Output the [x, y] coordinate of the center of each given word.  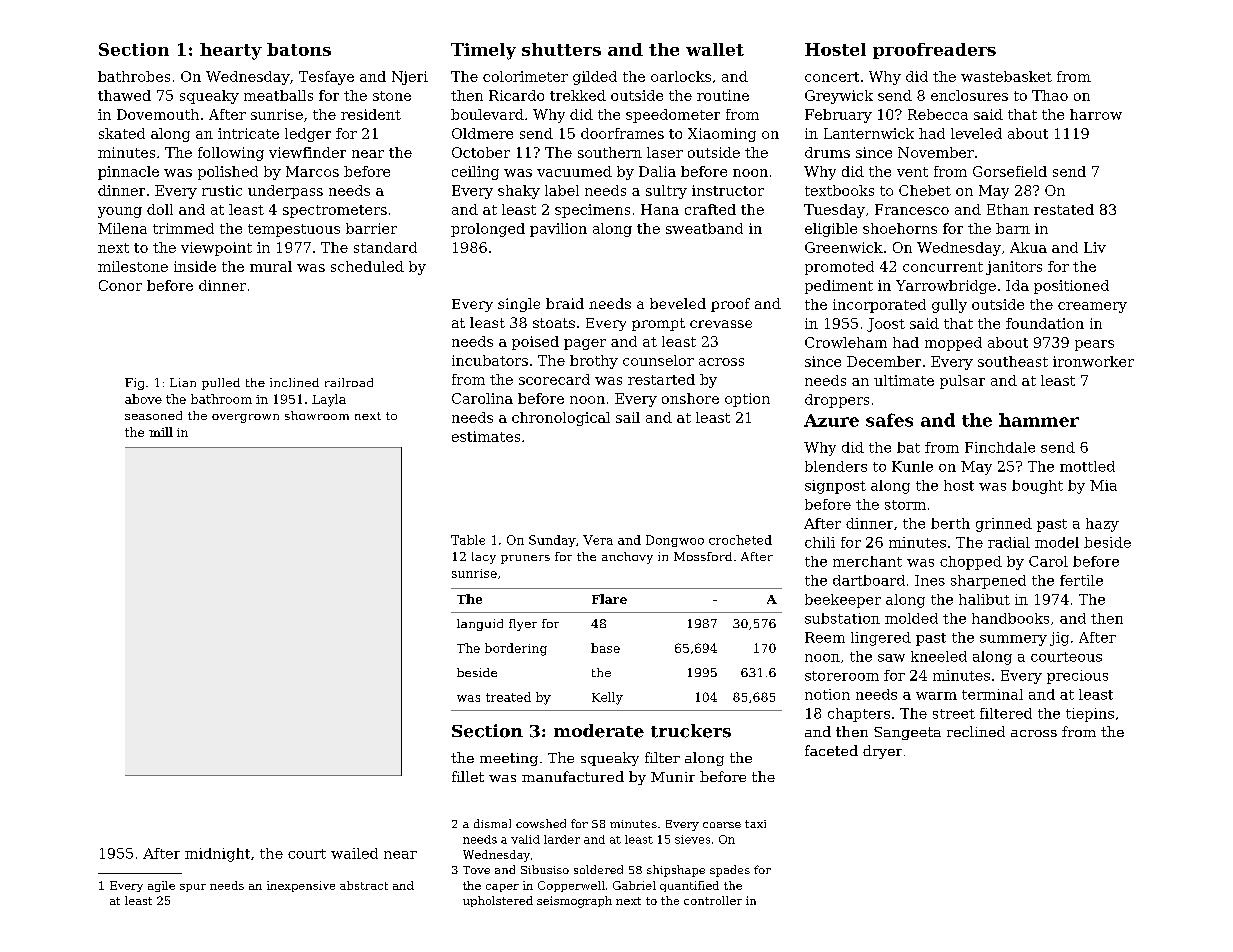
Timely [483, 51]
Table [468, 540]
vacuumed [574, 171]
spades [730, 871]
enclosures [969, 95]
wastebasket [1006, 76]
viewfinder [307, 152]
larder [562, 839]
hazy [1102, 525]
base [605, 648]
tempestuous [294, 230]
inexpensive [301, 886]
